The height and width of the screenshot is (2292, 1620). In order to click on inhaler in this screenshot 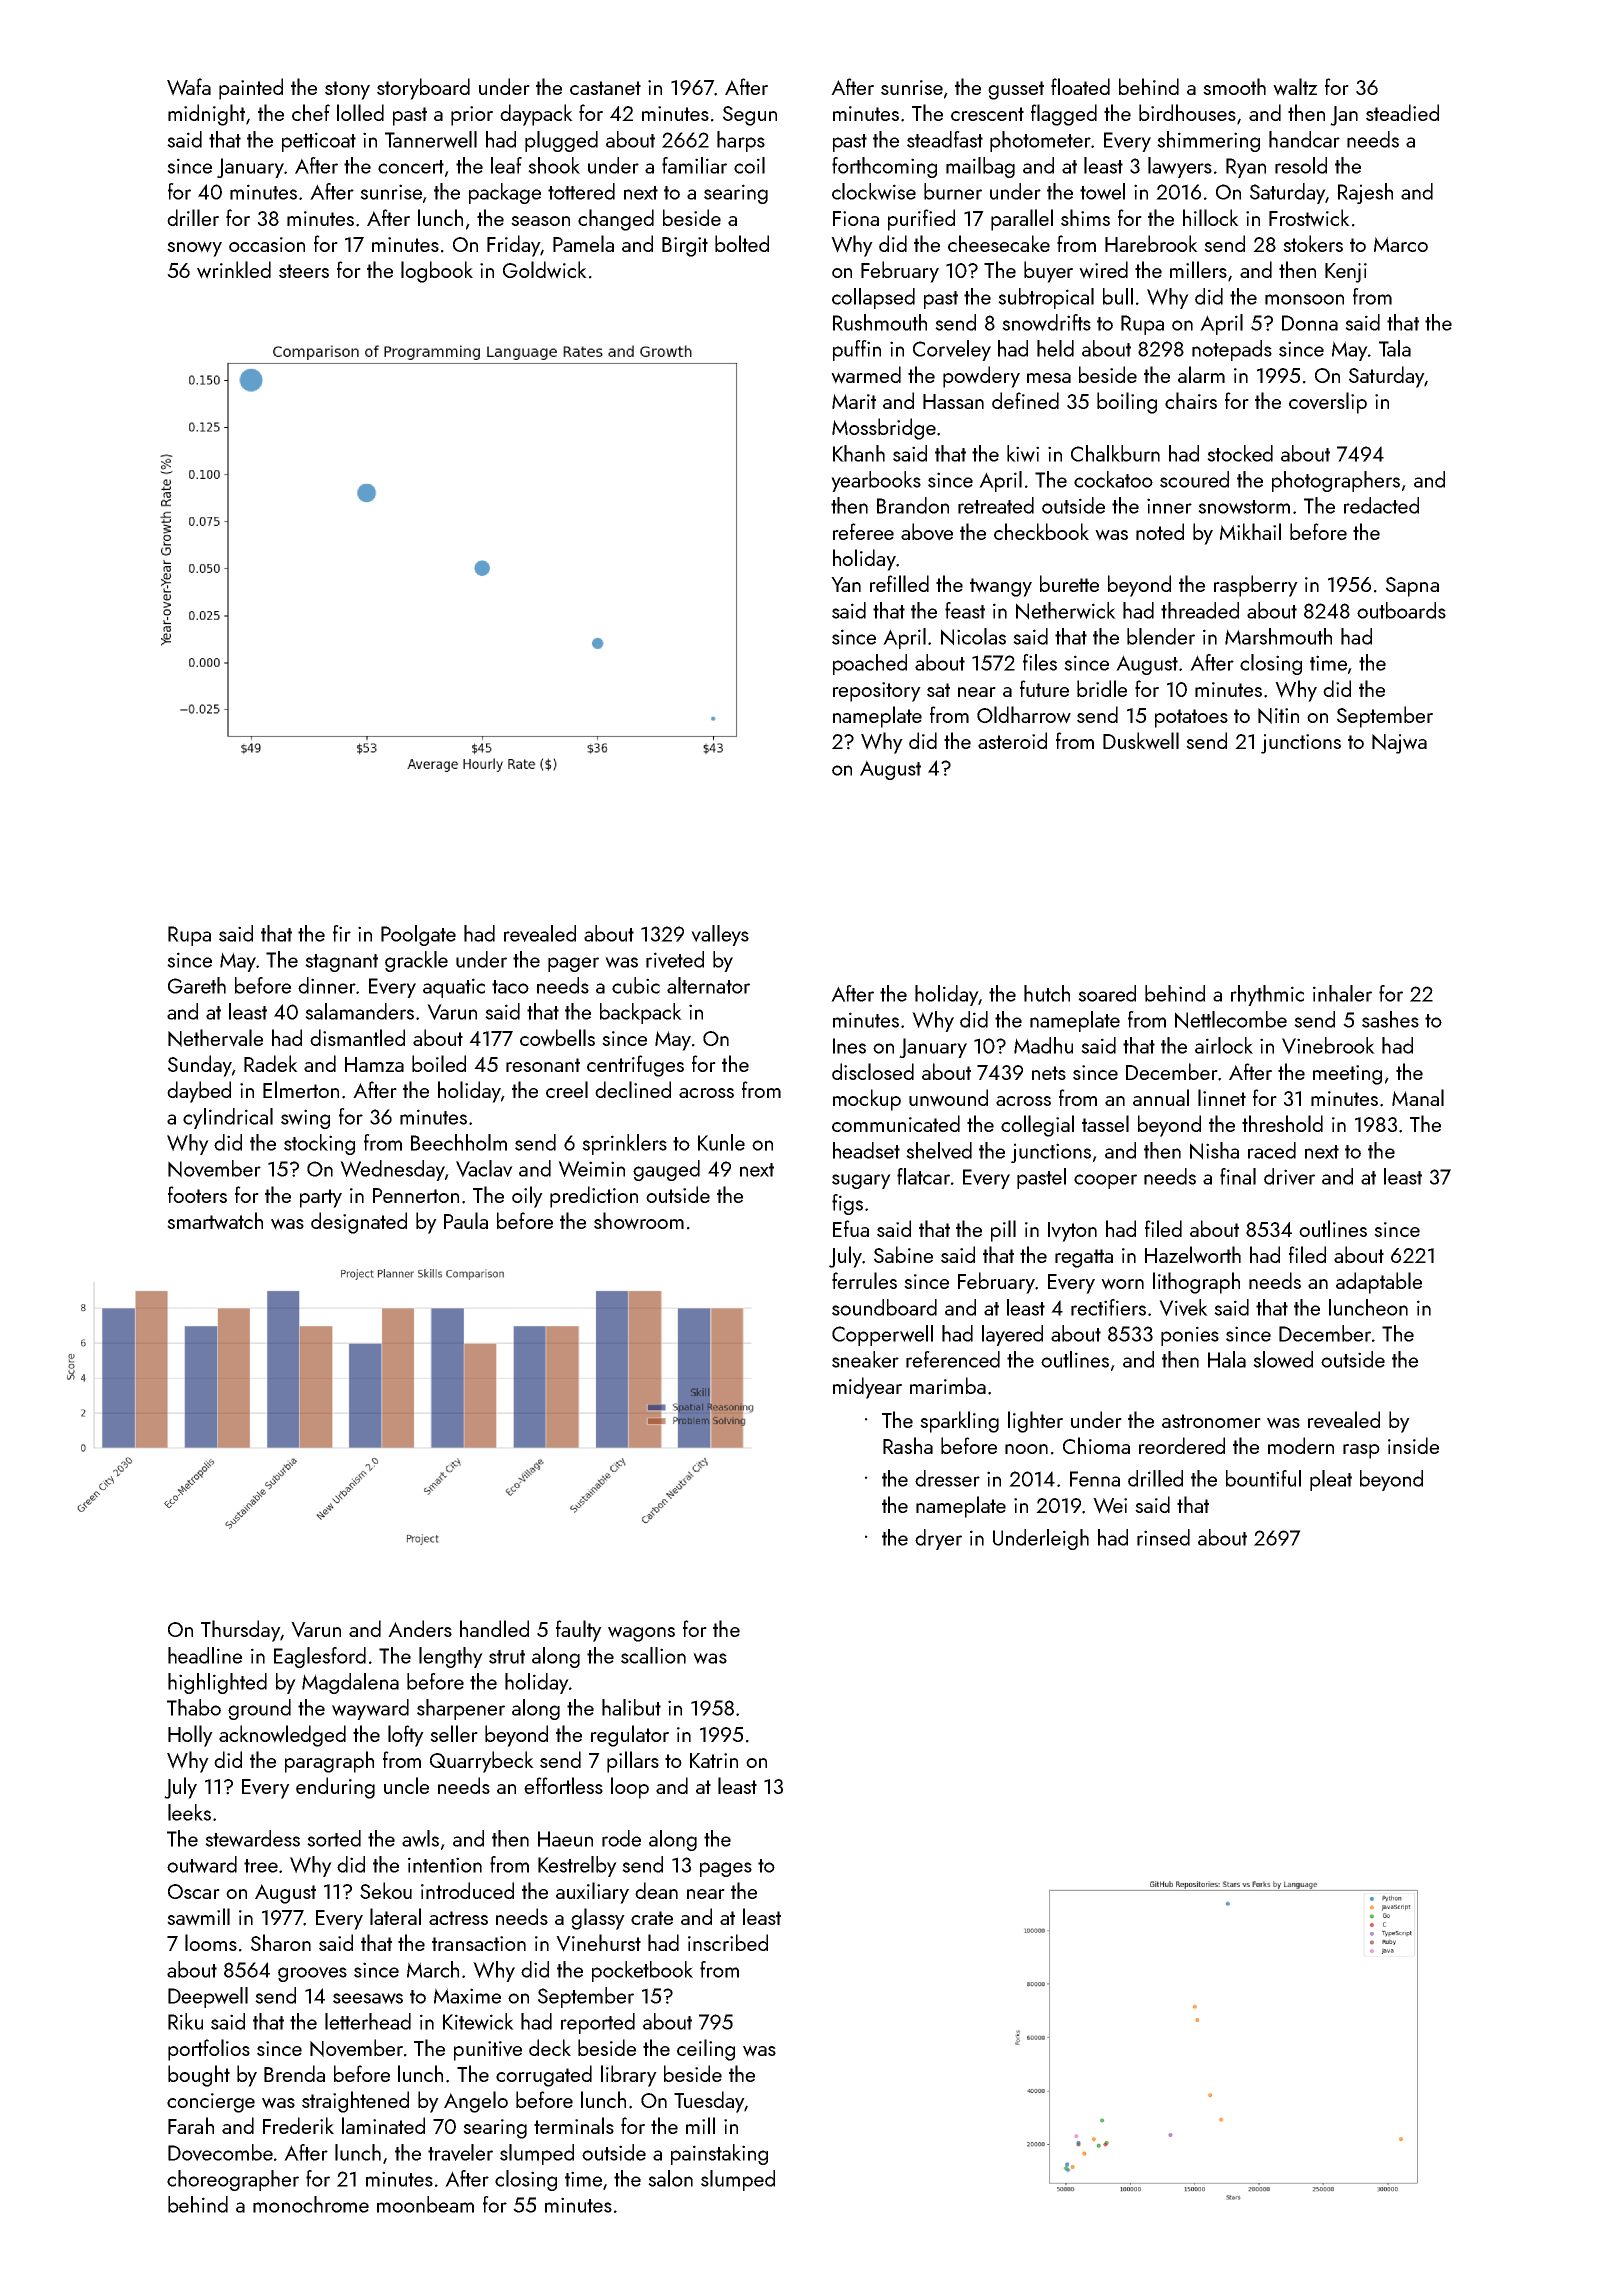, I will do `click(1342, 993)`.
